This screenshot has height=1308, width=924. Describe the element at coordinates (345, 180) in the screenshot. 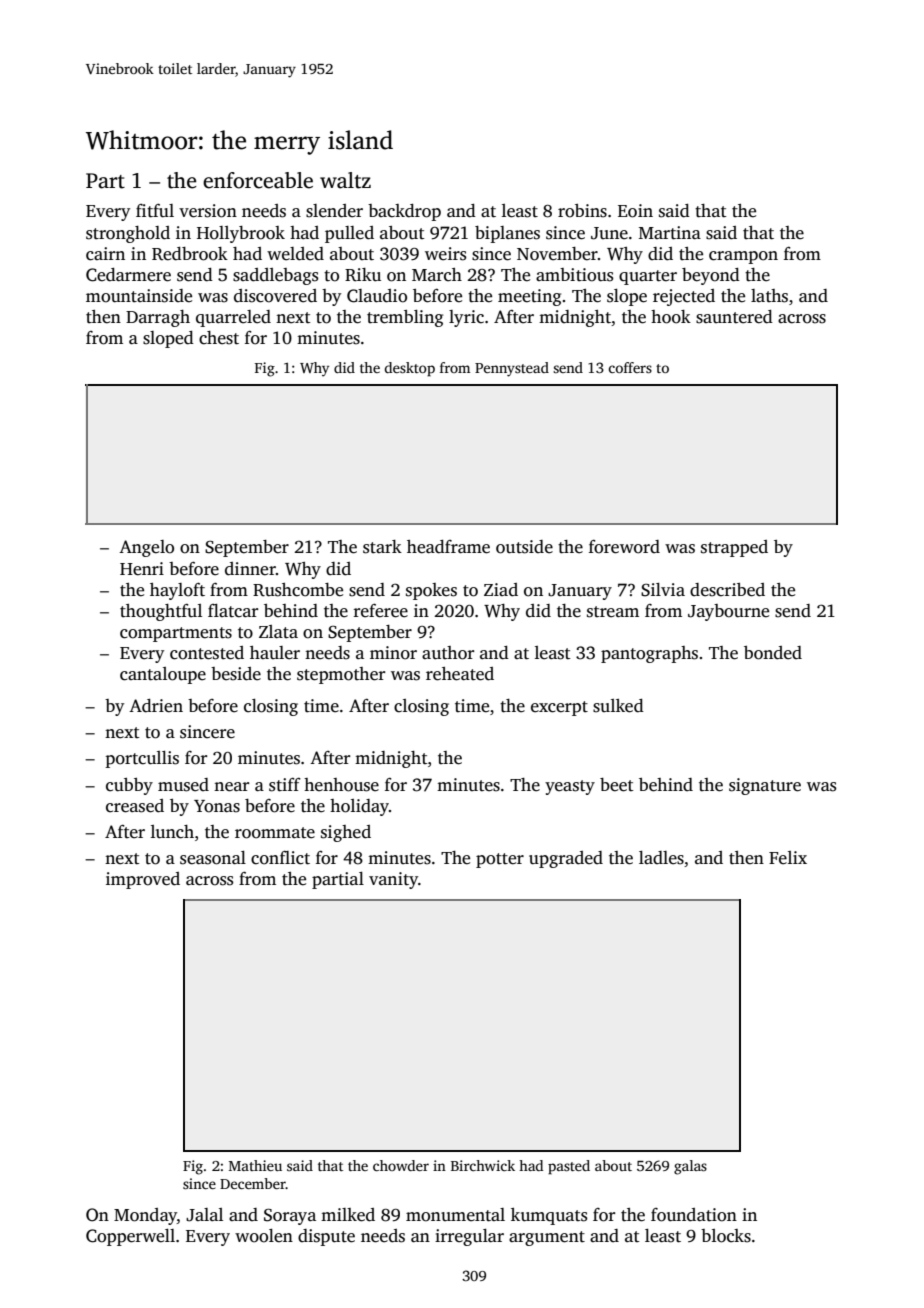

I see `waltz` at that location.
